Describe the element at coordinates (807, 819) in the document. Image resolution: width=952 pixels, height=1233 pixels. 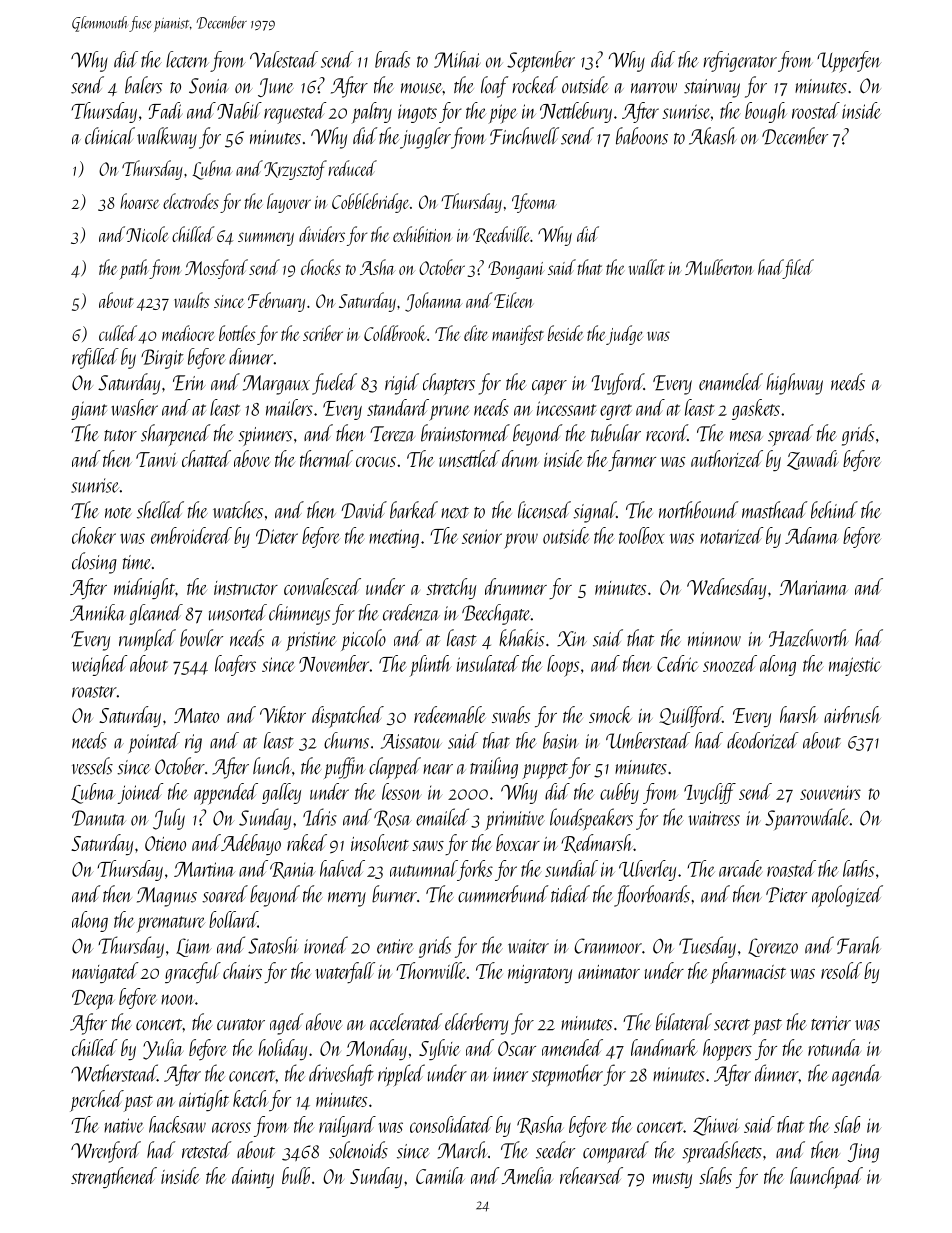
I see `Sparrowdale` at that location.
